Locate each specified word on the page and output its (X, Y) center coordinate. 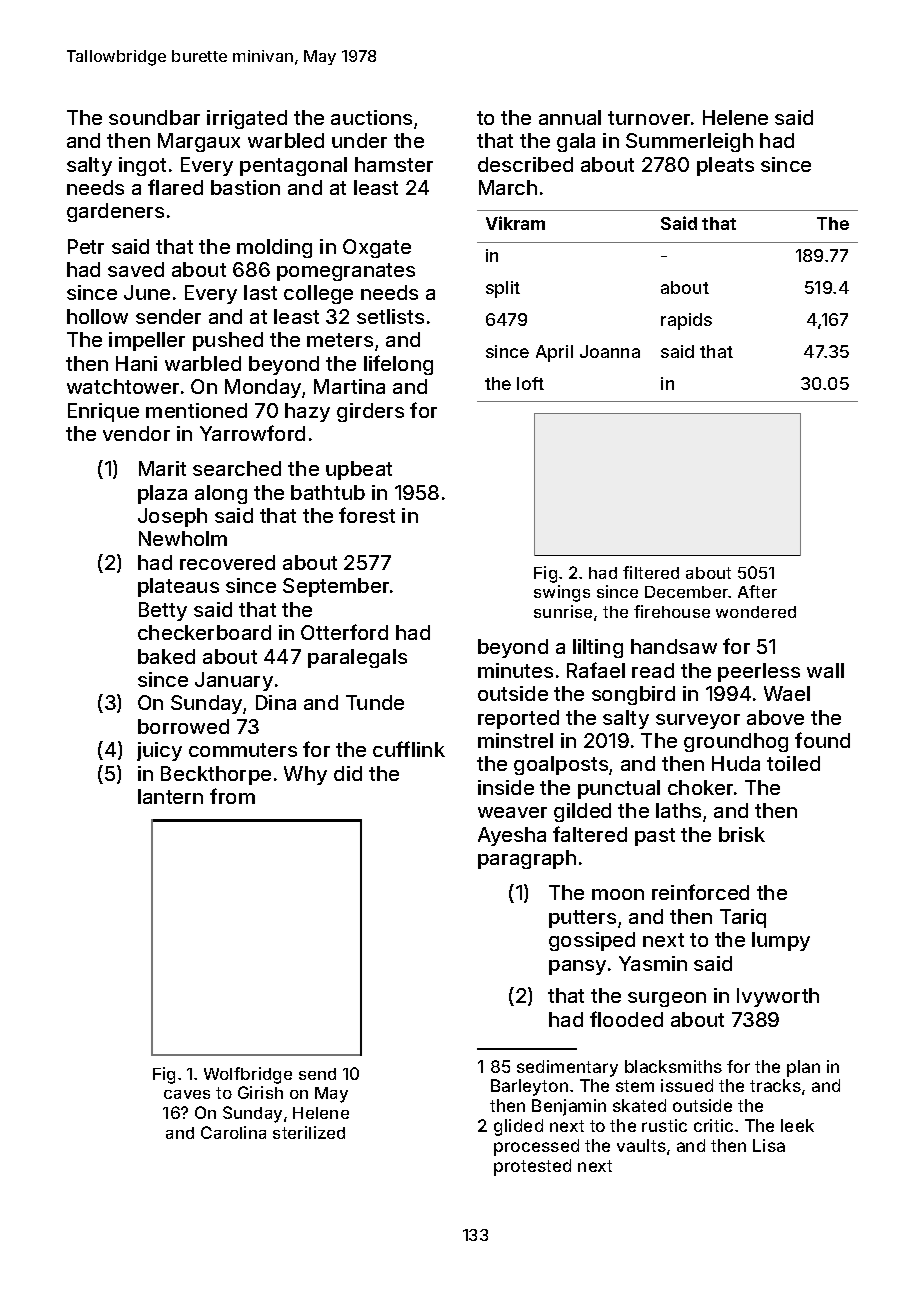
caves (187, 1094)
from (232, 796)
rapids (686, 321)
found (822, 740)
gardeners (115, 212)
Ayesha (512, 836)
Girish (260, 1092)
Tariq (743, 918)
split (503, 289)
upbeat (359, 470)
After (757, 591)
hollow (97, 316)
